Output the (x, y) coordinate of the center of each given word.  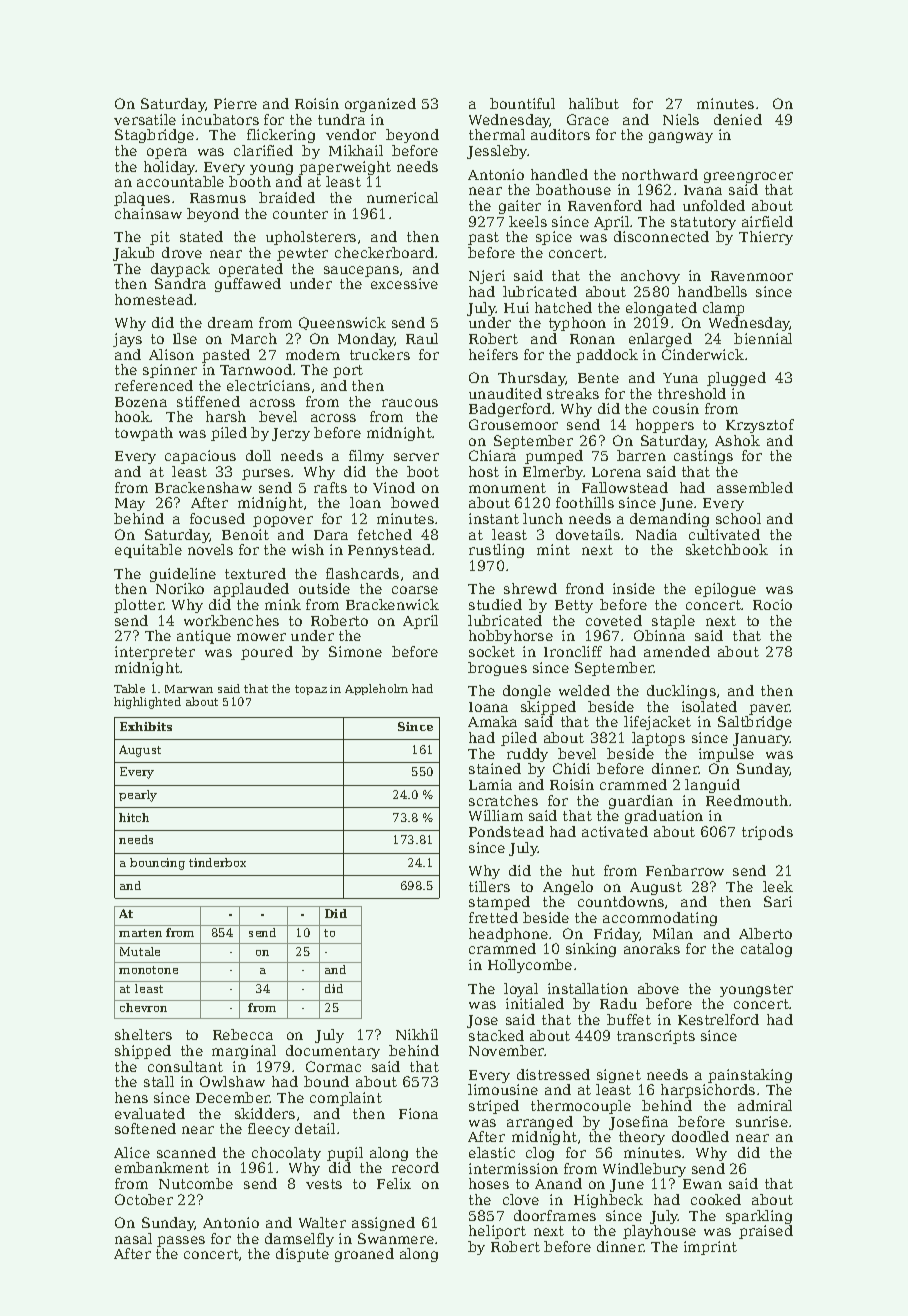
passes (181, 1241)
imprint (710, 1248)
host (484, 471)
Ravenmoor (752, 276)
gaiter (520, 207)
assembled (755, 487)
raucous (410, 403)
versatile (145, 119)
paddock (607, 356)
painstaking (750, 1076)
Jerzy (291, 434)
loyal (521, 990)
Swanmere (396, 1238)
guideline (183, 575)
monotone (148, 970)
